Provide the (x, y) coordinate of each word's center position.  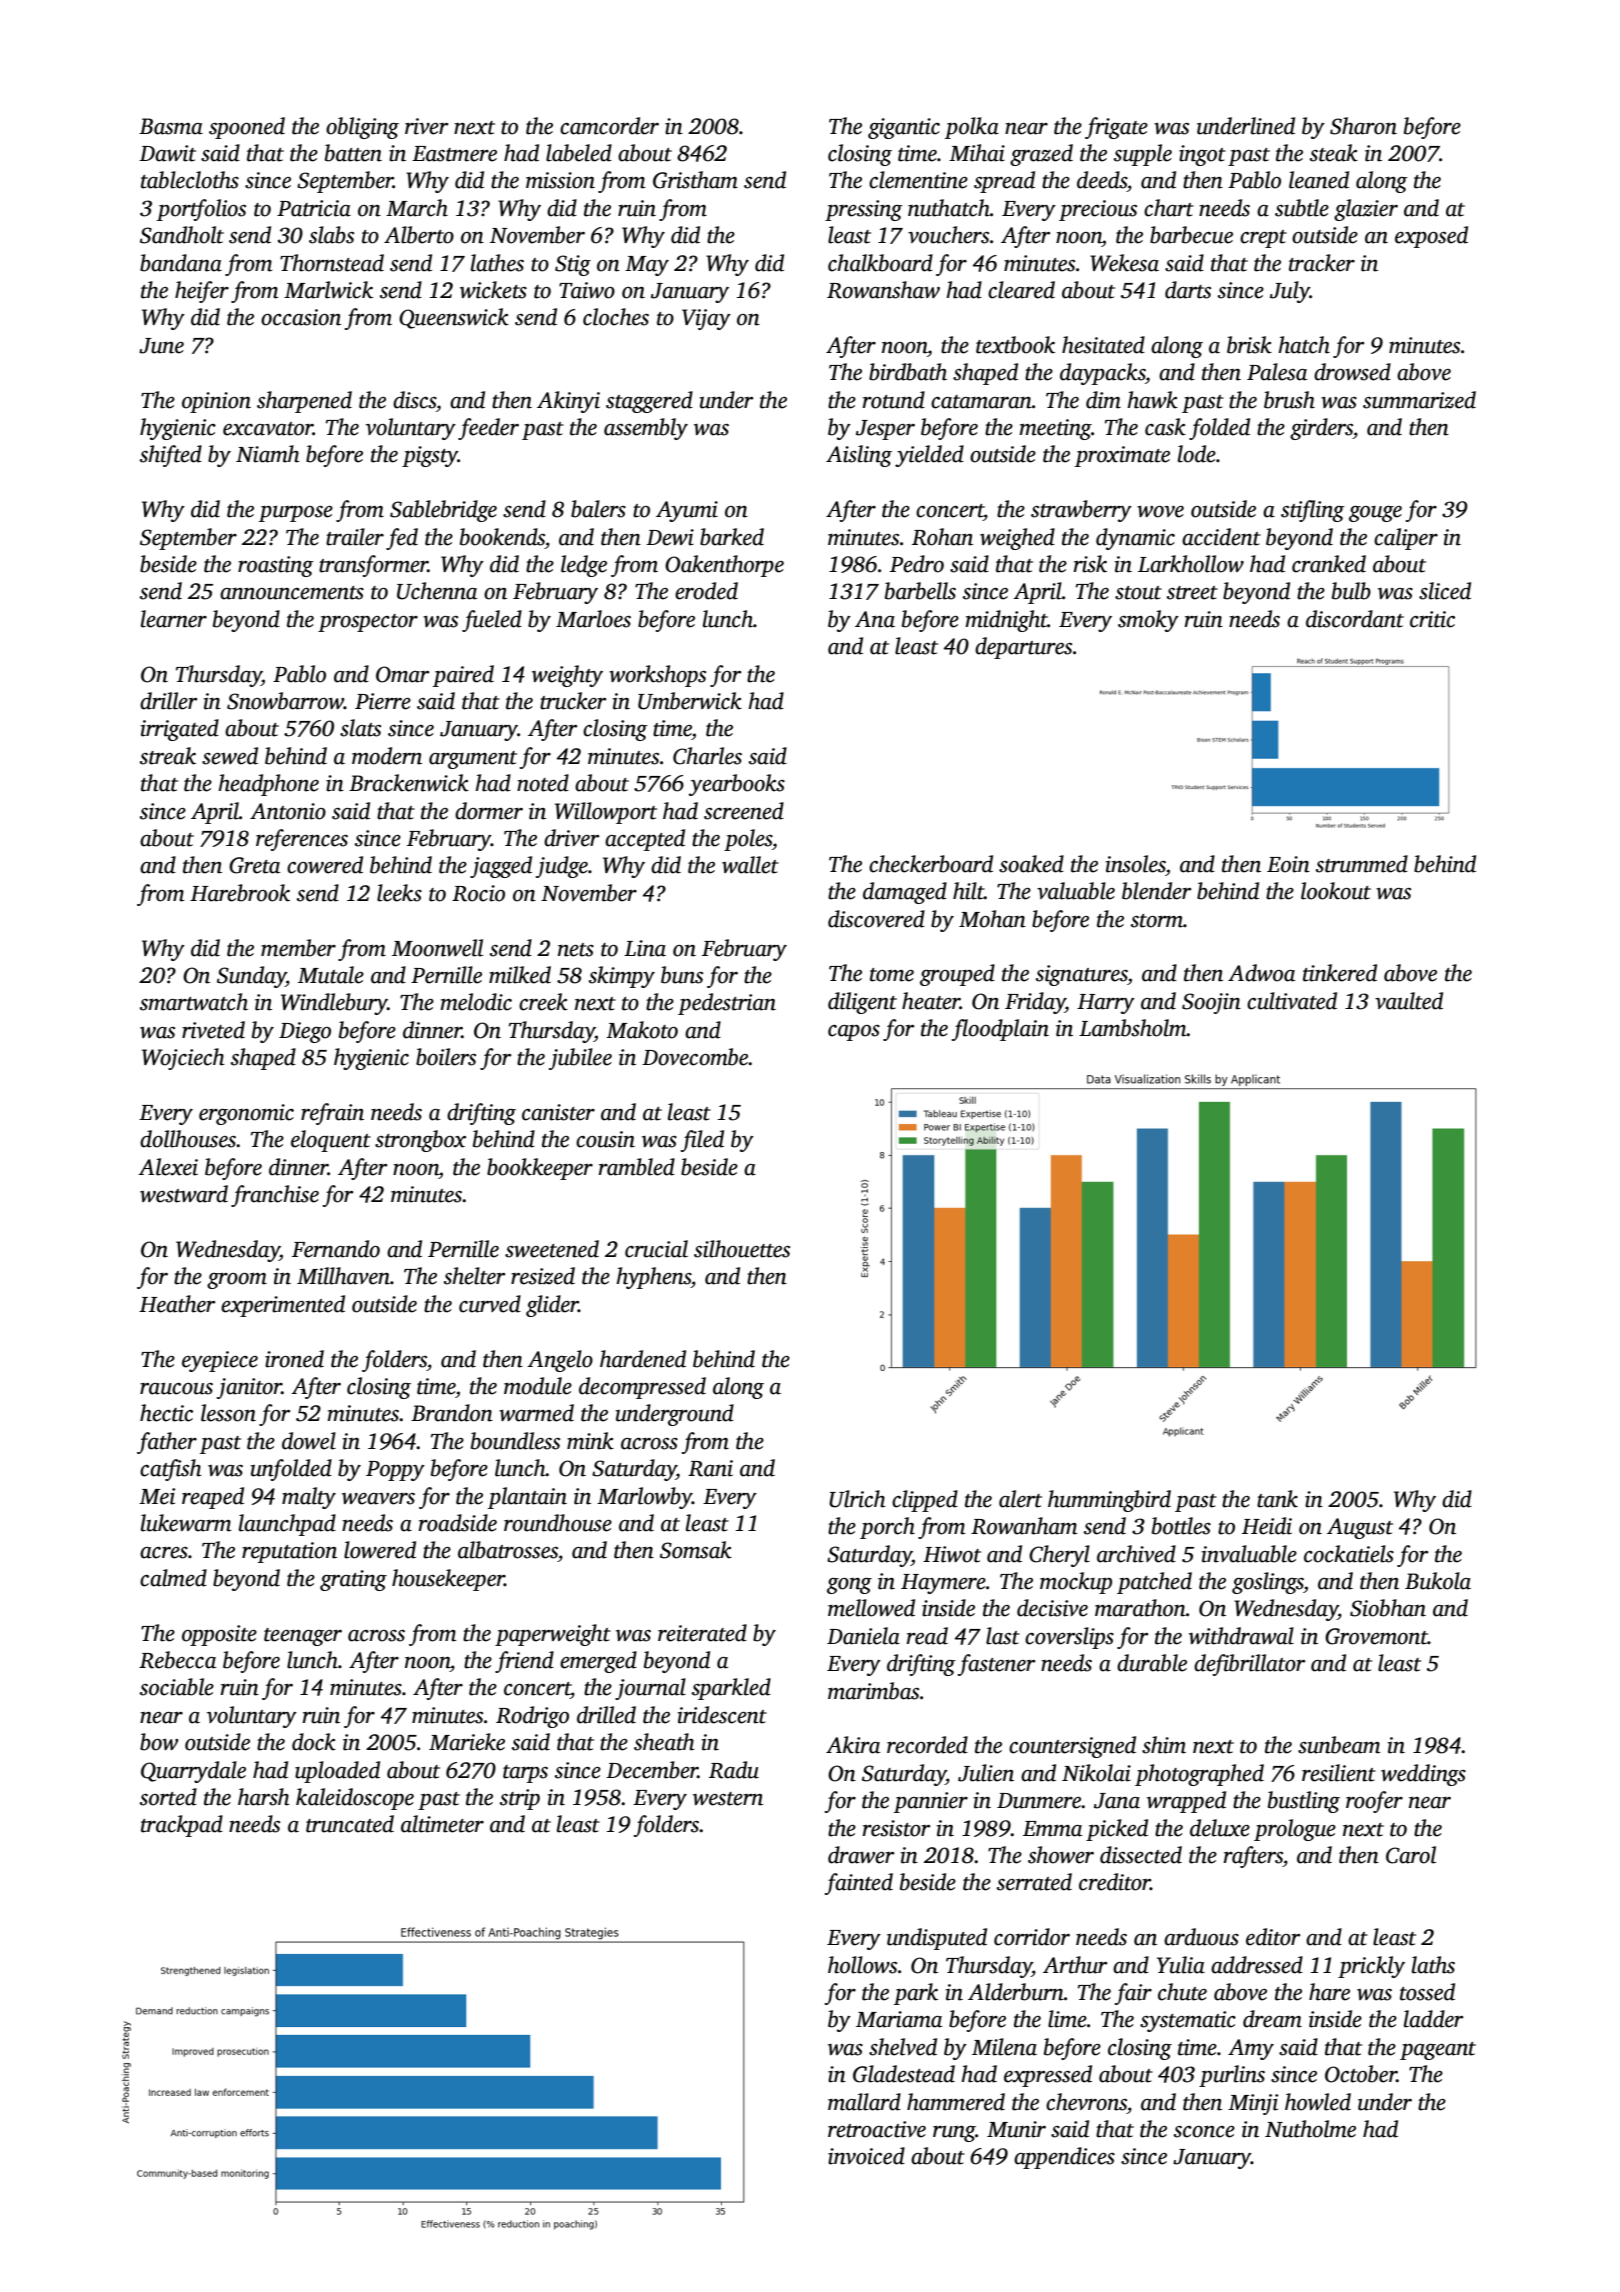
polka (972, 128)
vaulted (1409, 1001)
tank (1277, 1499)
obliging (362, 128)
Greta (254, 865)
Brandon (452, 1413)
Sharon (1363, 126)
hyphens (653, 1278)
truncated (350, 1824)
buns (682, 975)
